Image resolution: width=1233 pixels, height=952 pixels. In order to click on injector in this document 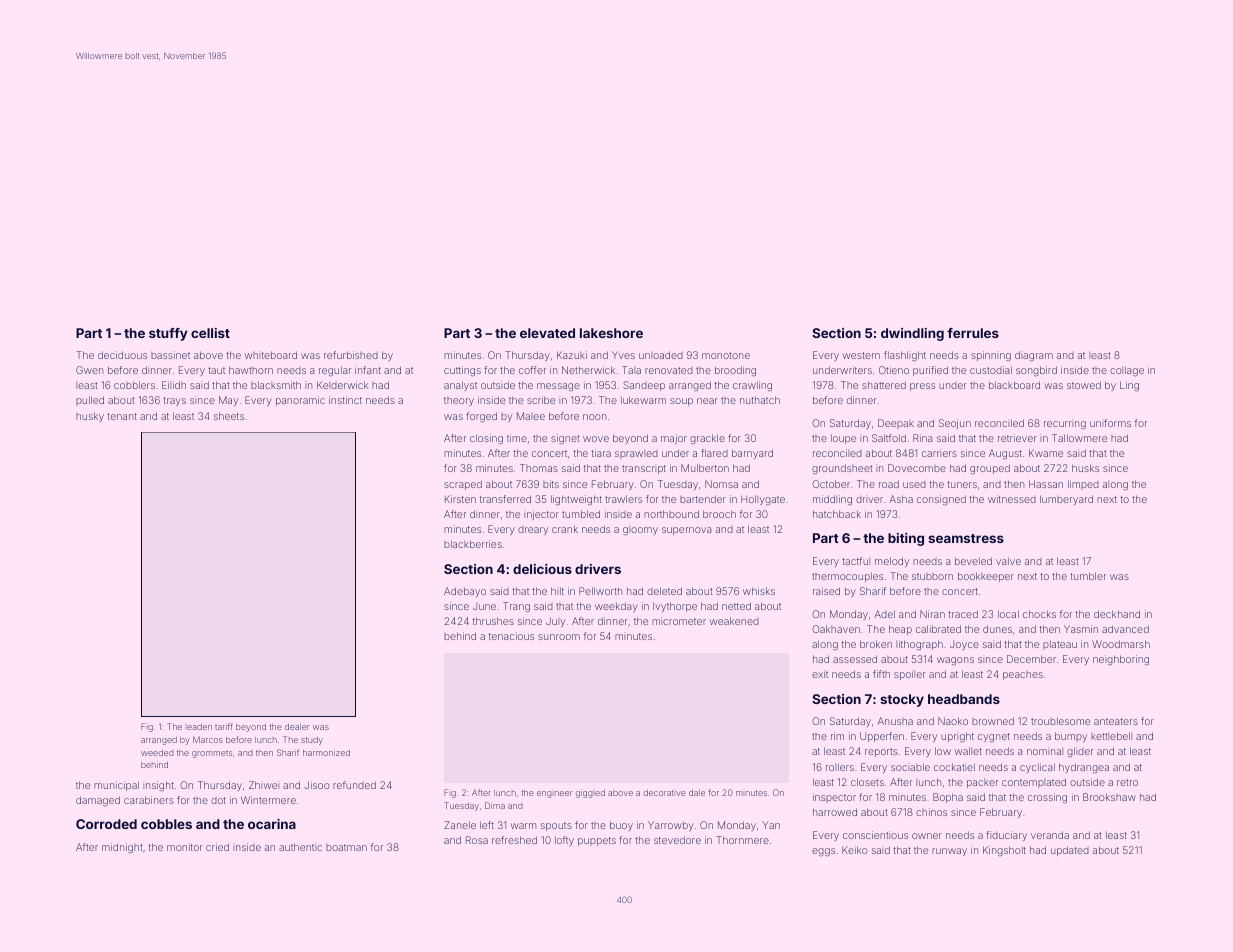, I will do `click(541, 515)`.
